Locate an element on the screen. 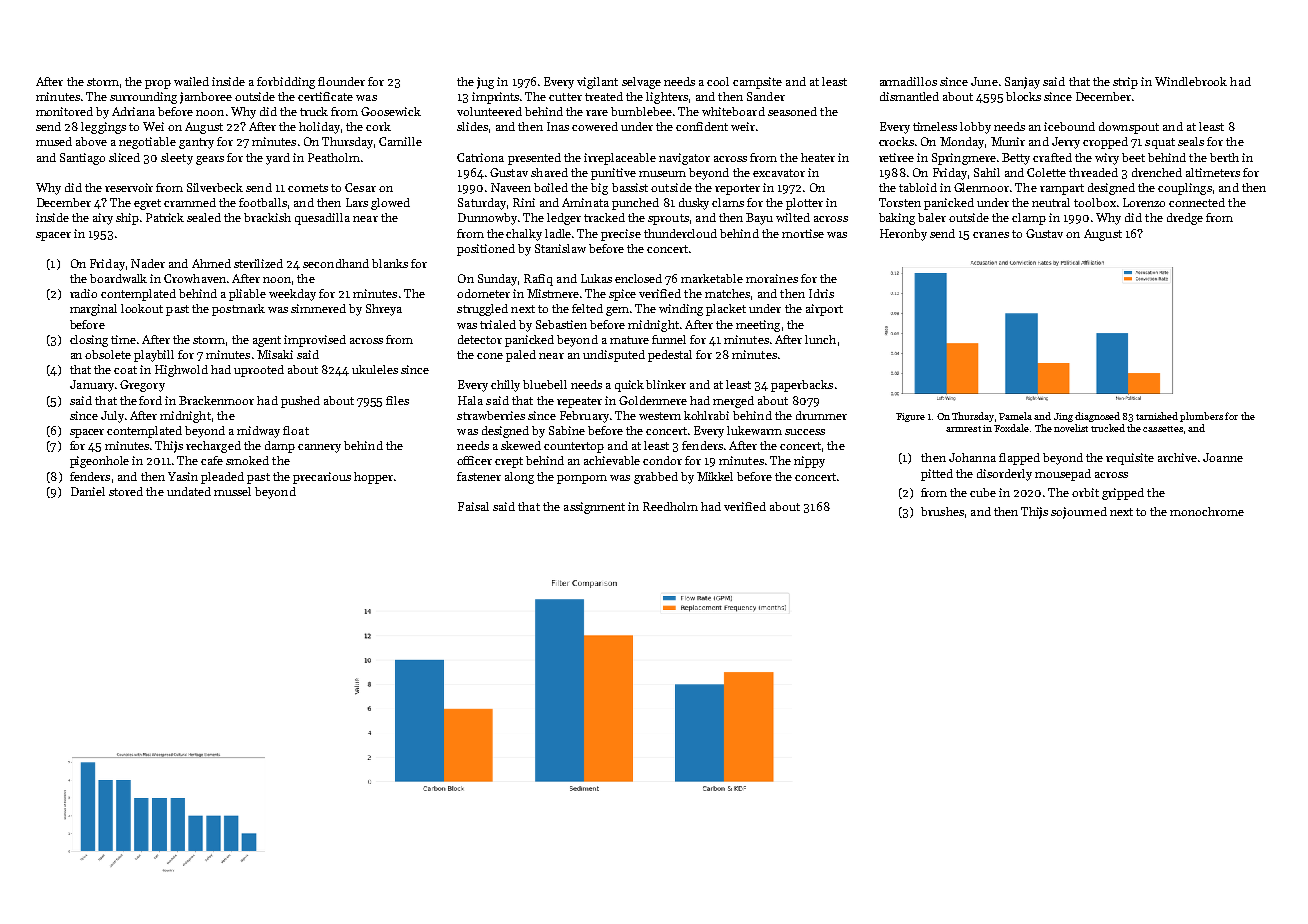  weekday is located at coordinates (292, 295).
